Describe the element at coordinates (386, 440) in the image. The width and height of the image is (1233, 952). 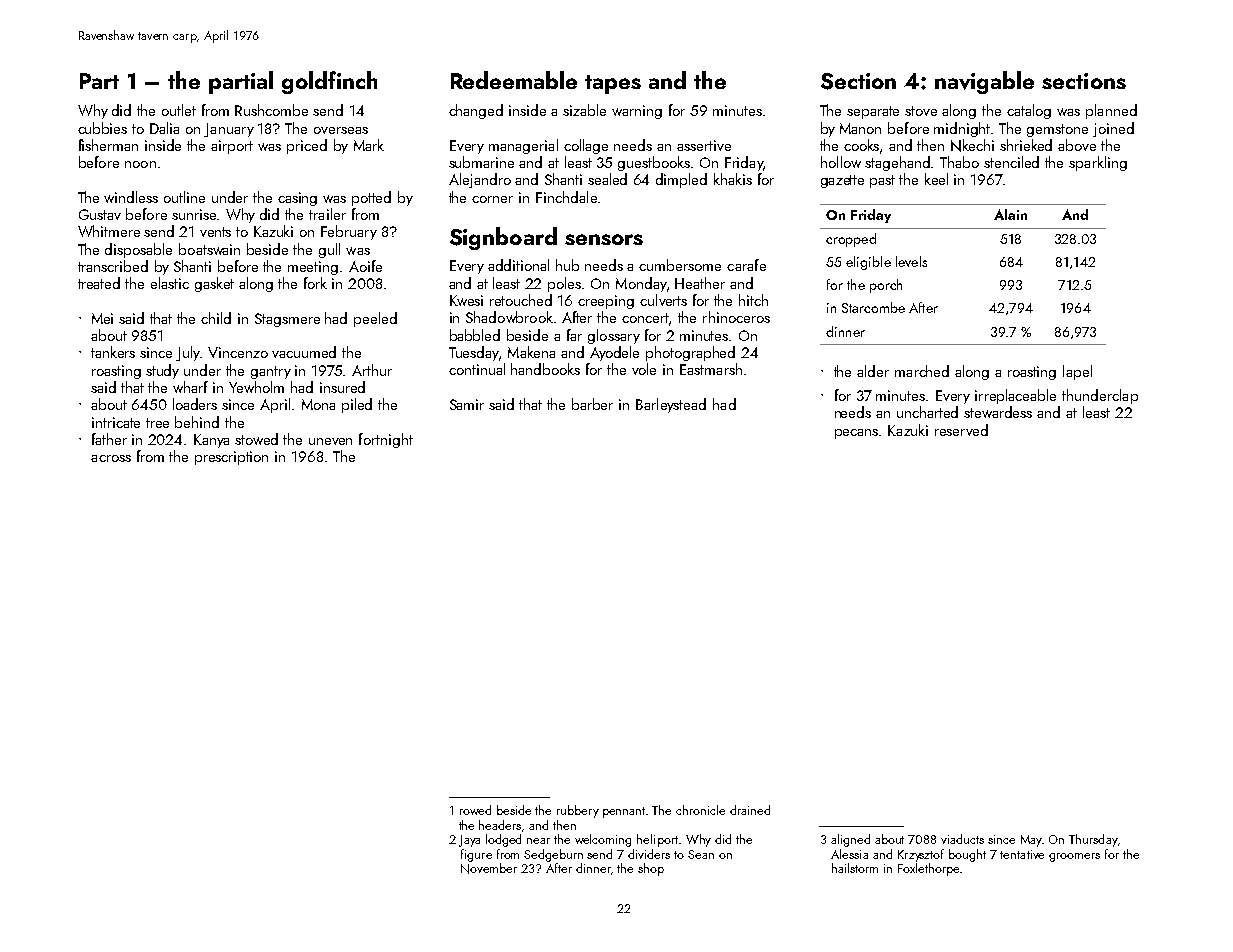
I see `fortnight` at that location.
